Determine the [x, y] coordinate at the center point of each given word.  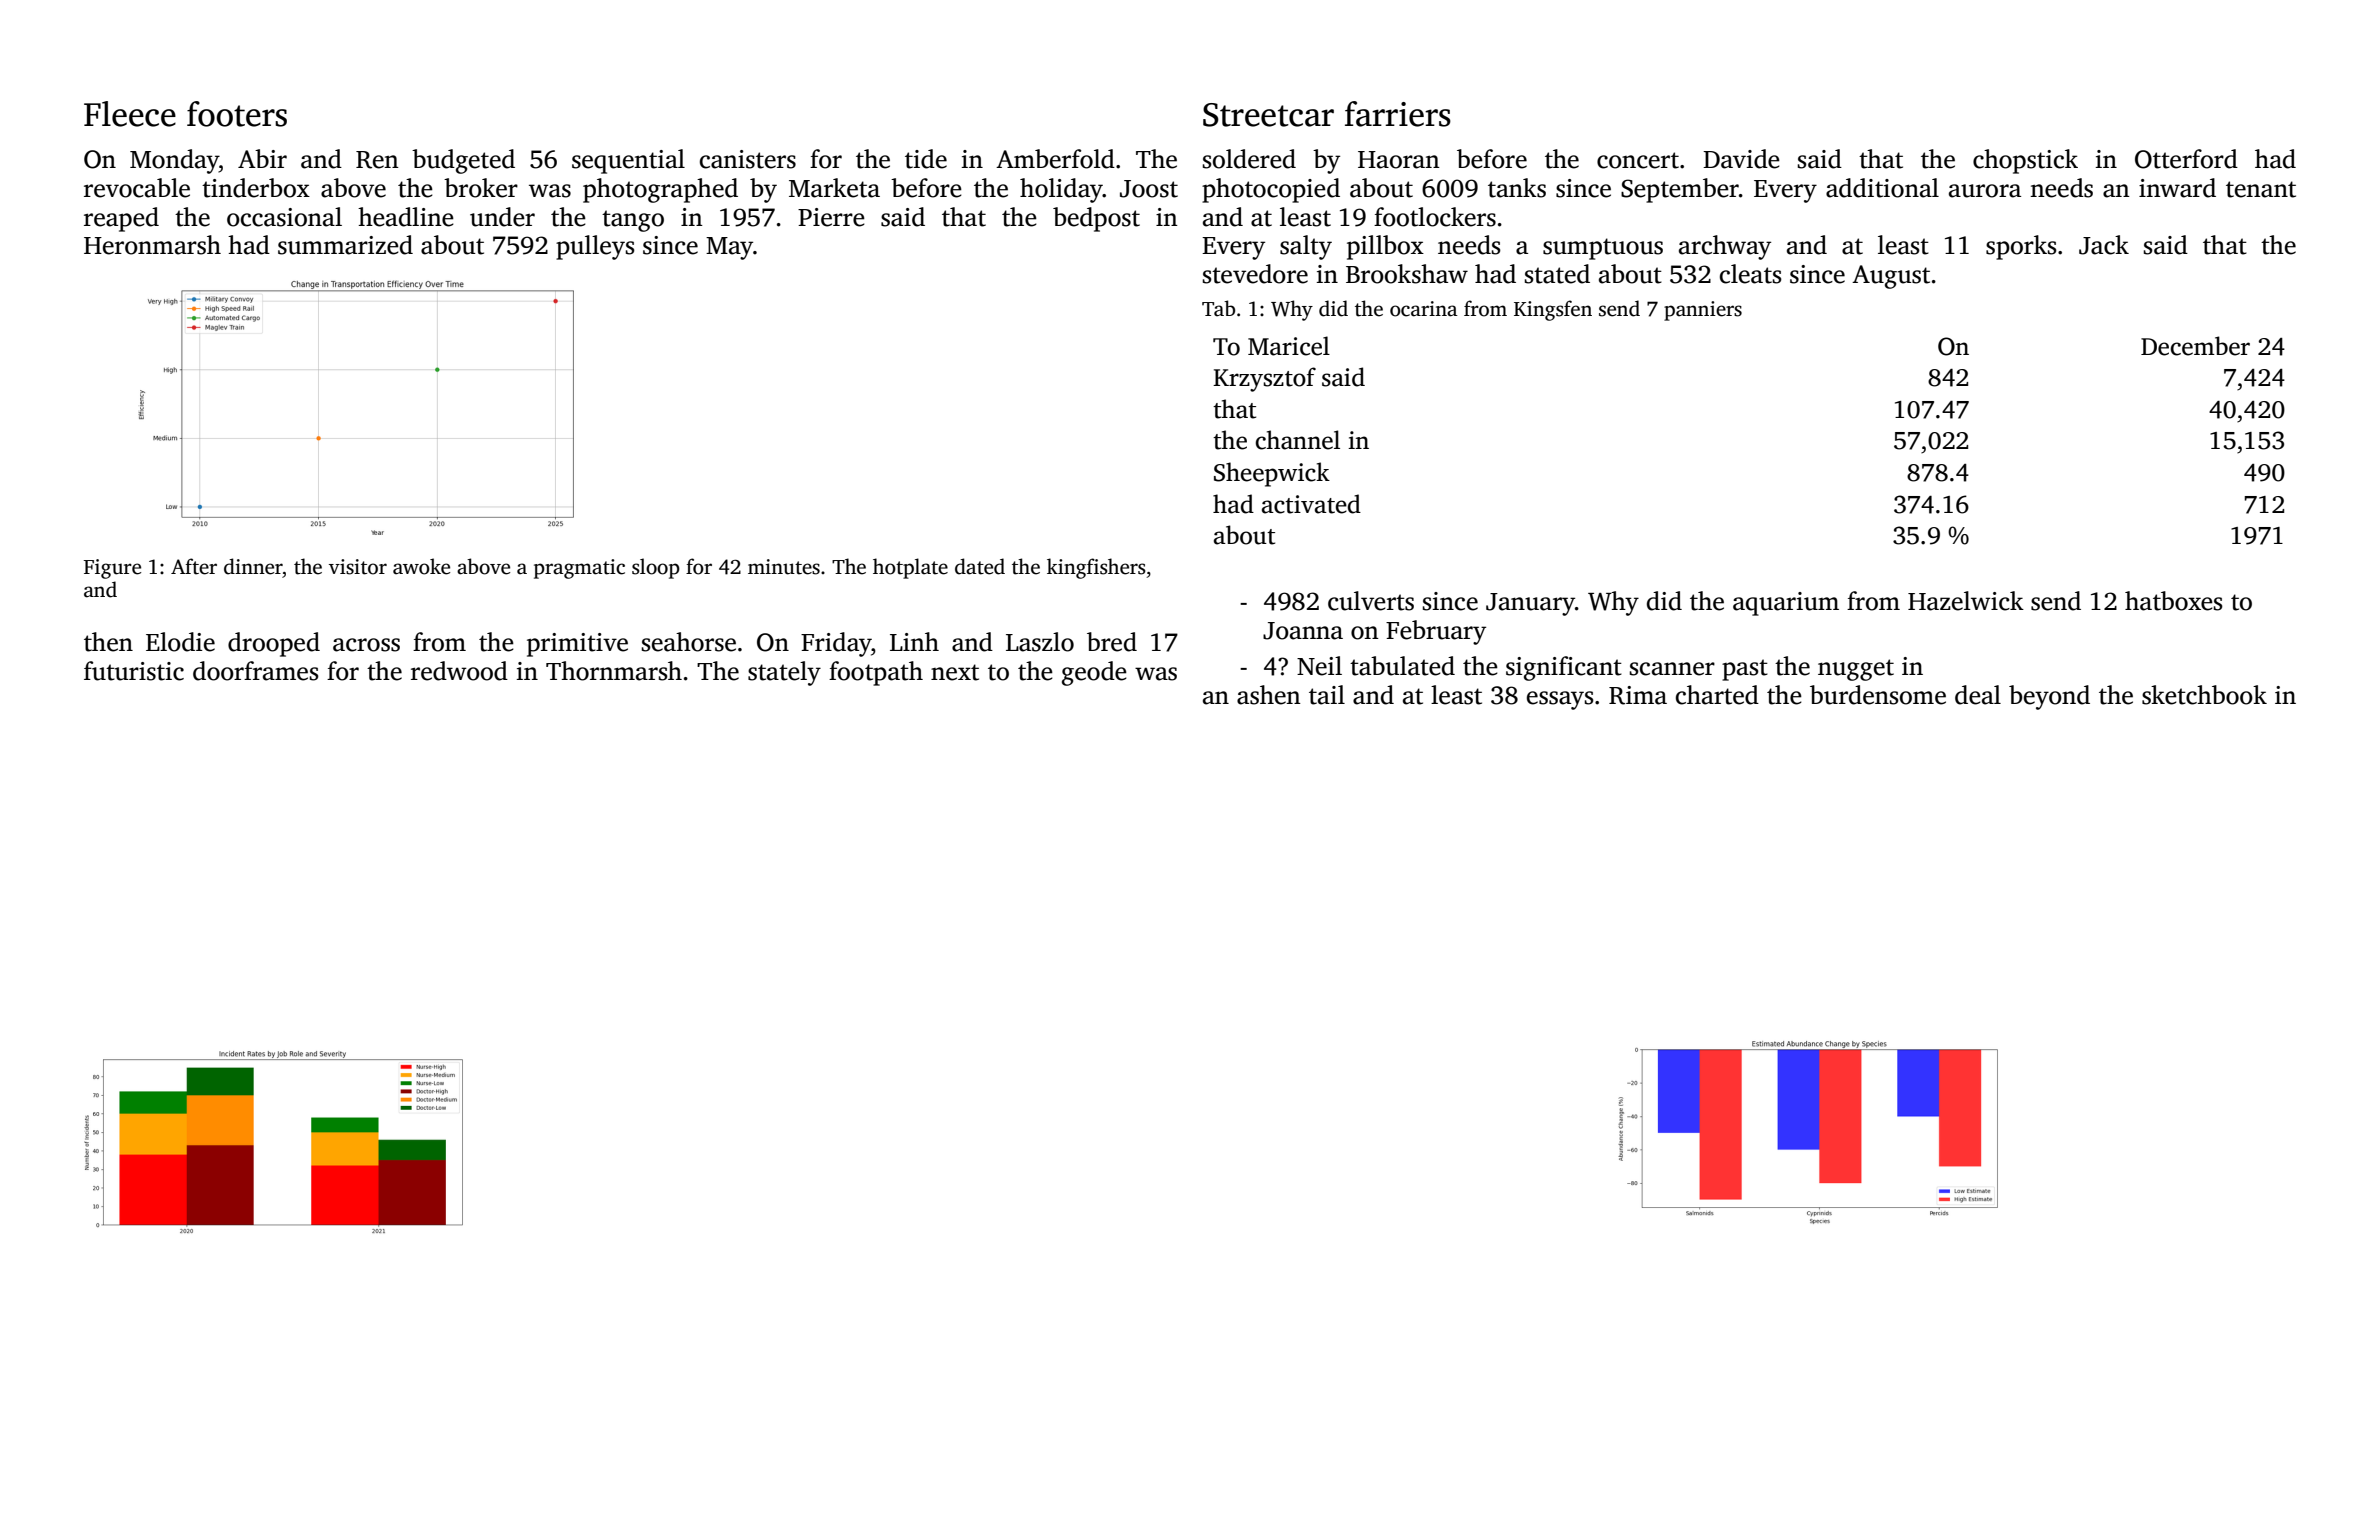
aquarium [1786, 604]
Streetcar [1268, 115]
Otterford [2186, 159]
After [194, 566]
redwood [459, 671]
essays [1560, 700]
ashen [1269, 695]
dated [980, 566]
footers [237, 114]
